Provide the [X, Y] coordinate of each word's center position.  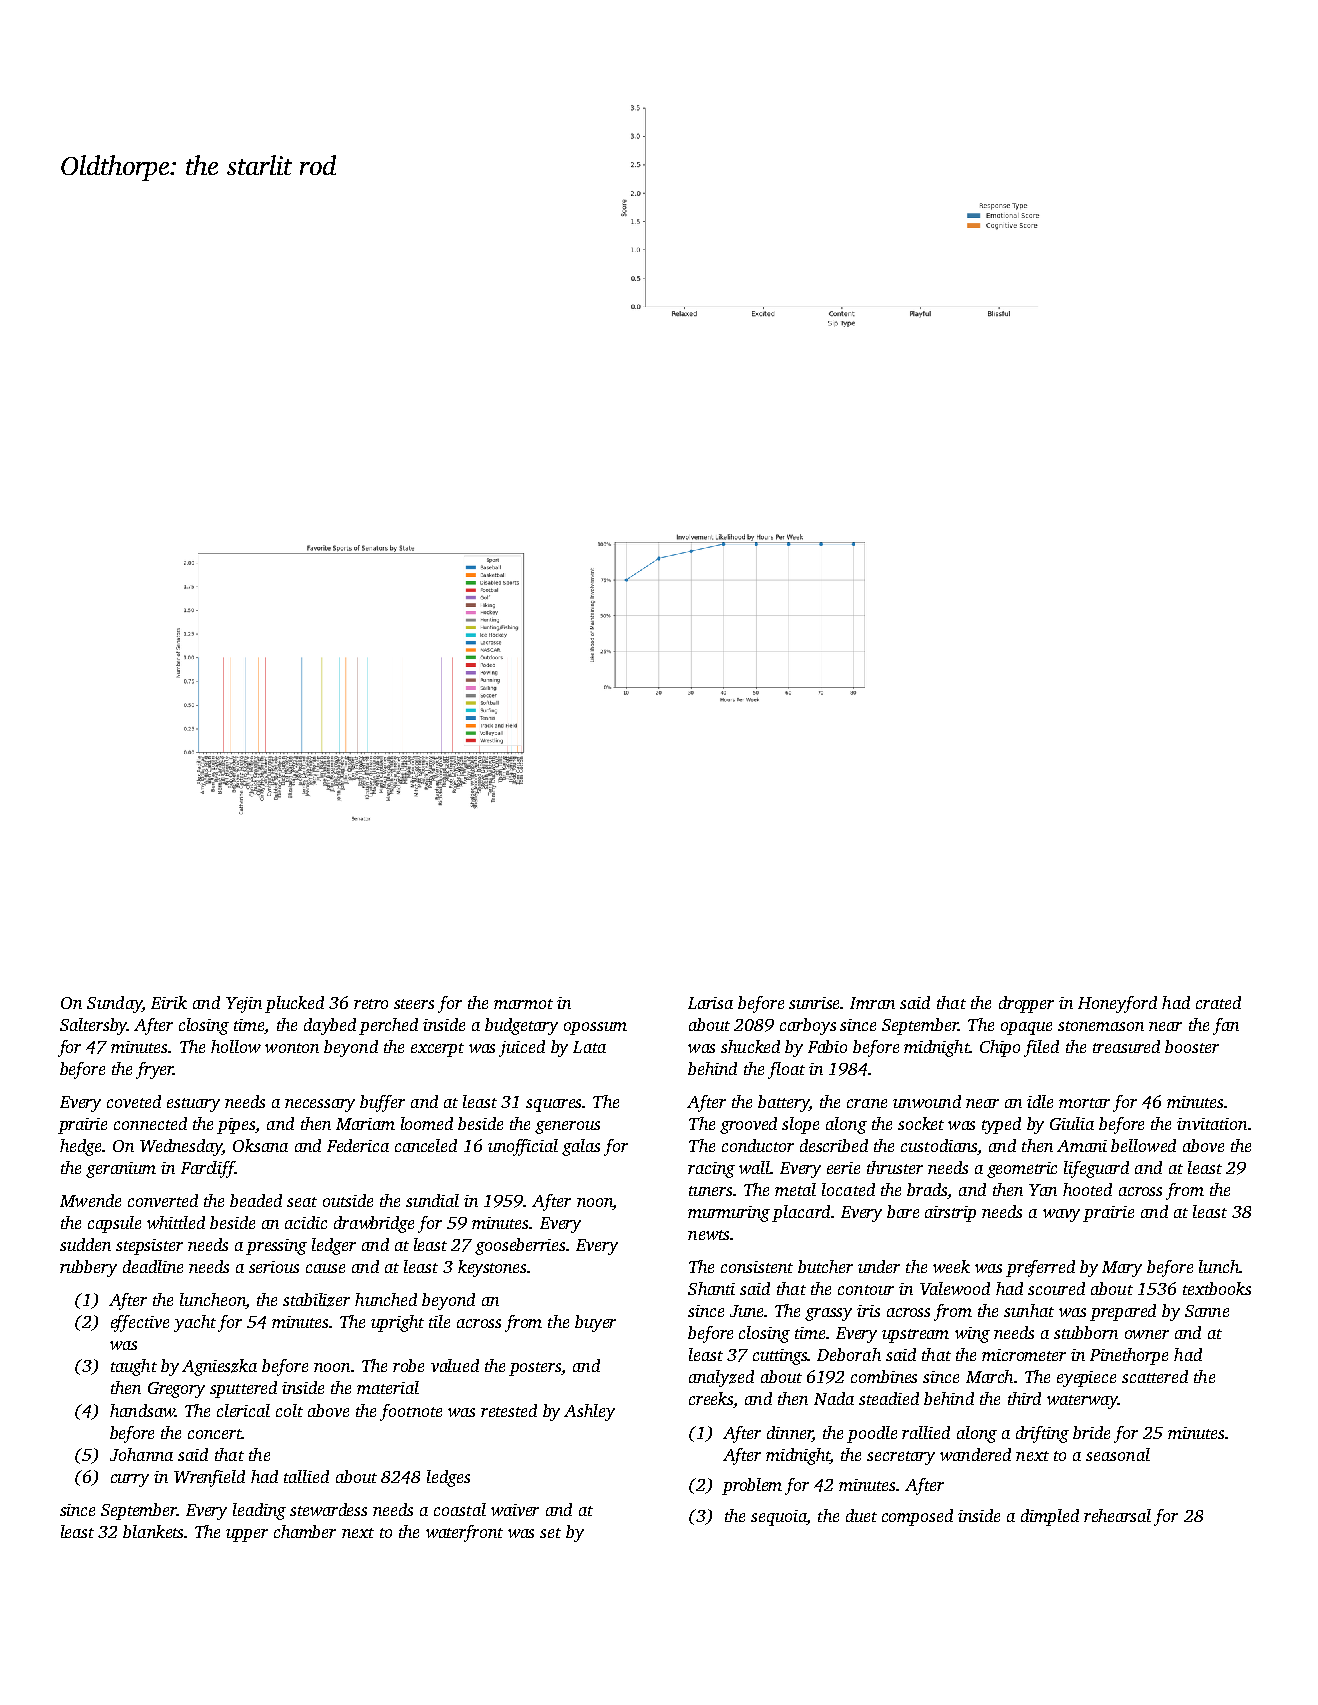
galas [581, 1147]
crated [1218, 1002]
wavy [1061, 1215]
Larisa [710, 1003]
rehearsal [1117, 1515]
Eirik [169, 1002]
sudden [85, 1244]
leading [259, 1511]
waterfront [464, 1533]
